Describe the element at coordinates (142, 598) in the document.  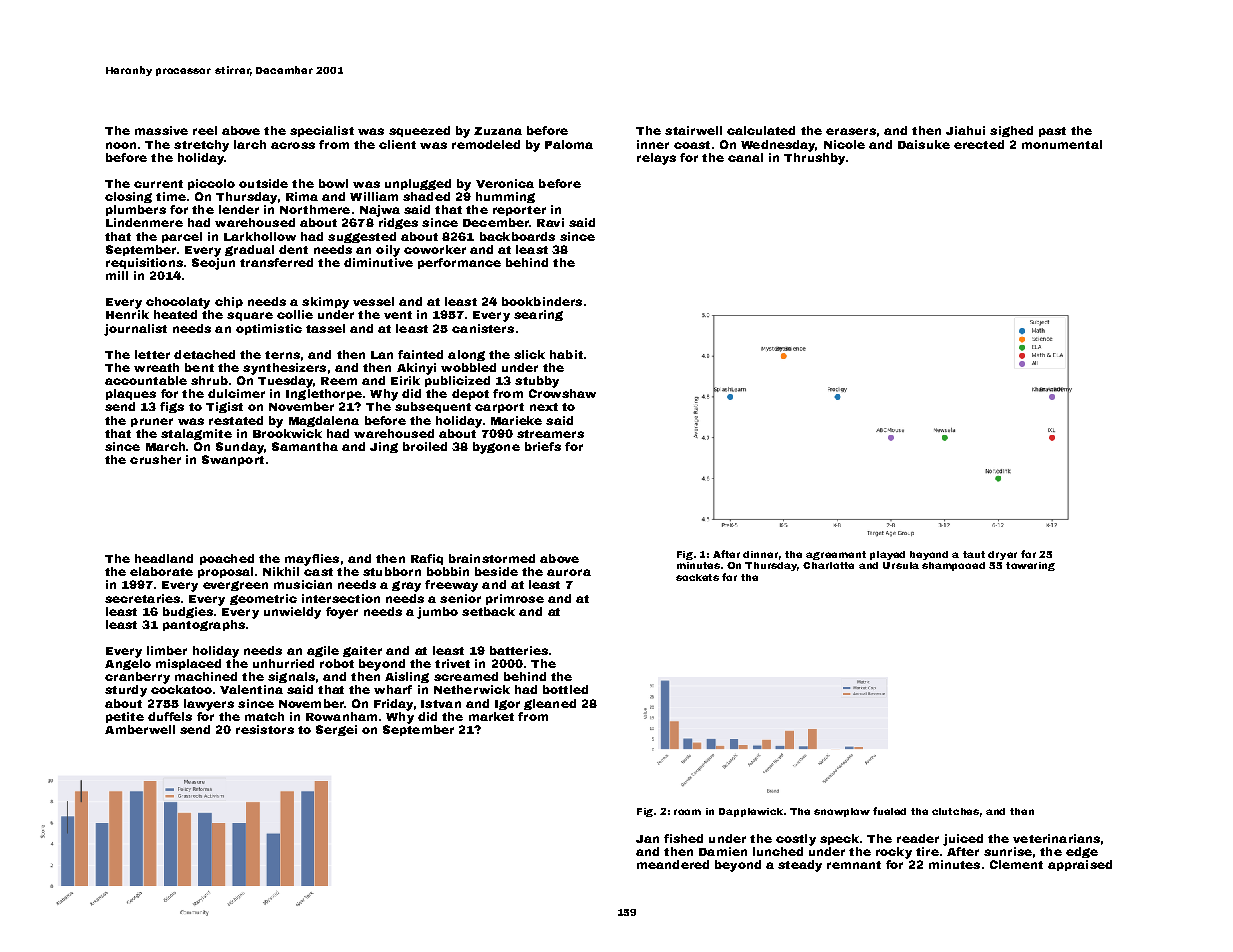
I see `secretaries` at that location.
